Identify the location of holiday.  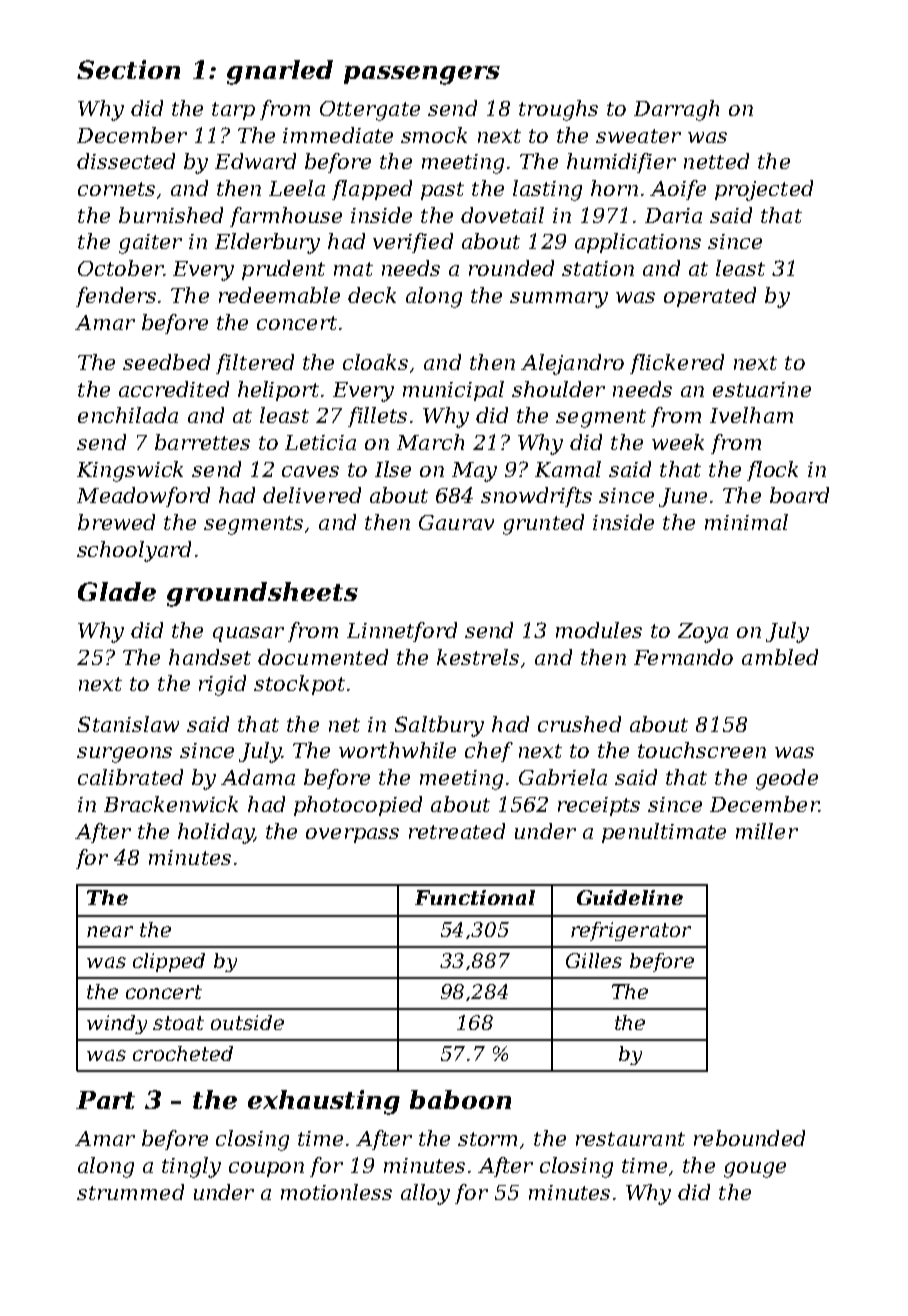
(216, 833).
